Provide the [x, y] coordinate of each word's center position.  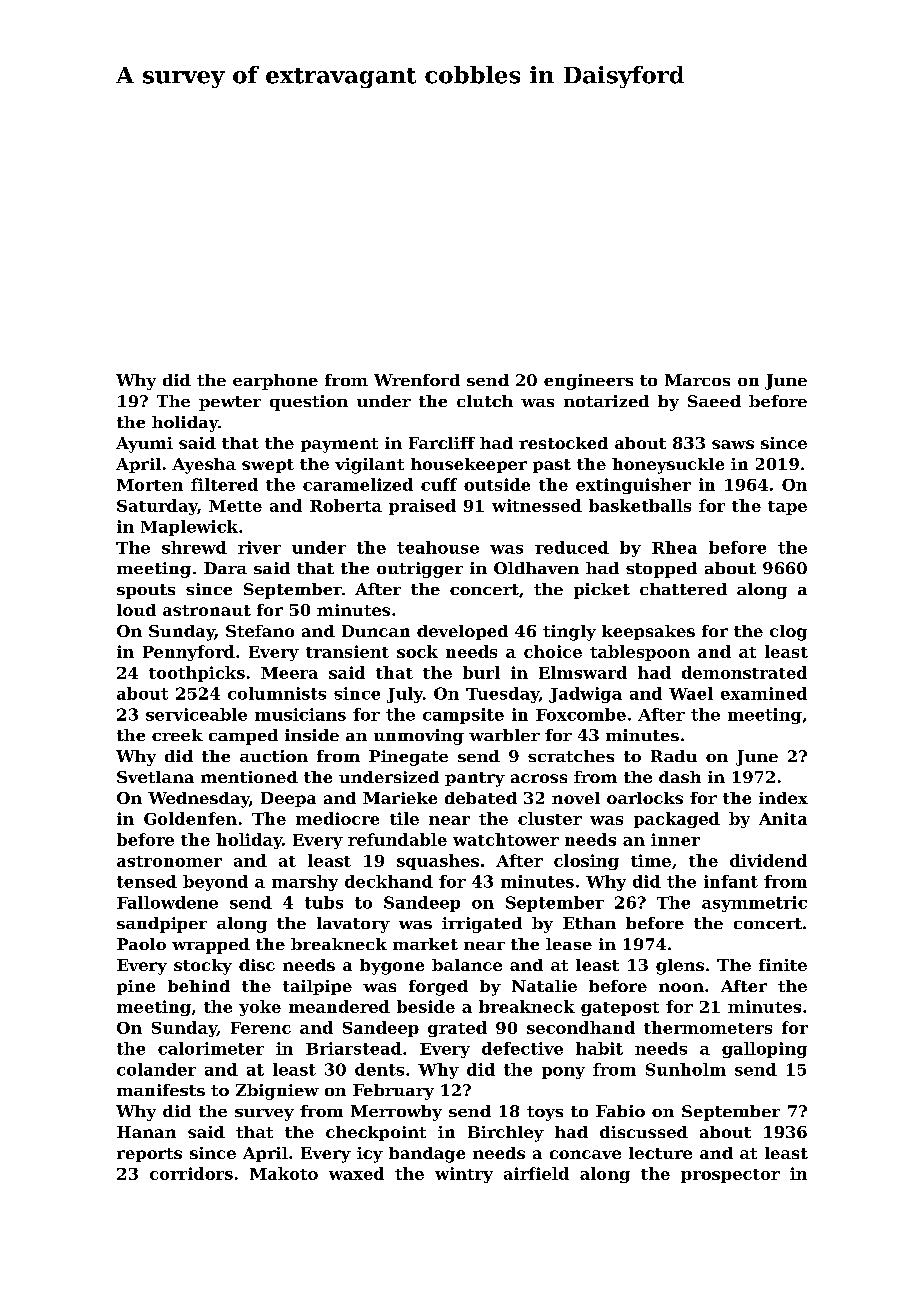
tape [787, 508]
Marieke [400, 798]
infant [731, 881]
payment [339, 445]
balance [467, 965]
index [783, 798]
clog [788, 633]
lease [569, 944]
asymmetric [754, 904]
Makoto [284, 1173]
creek [177, 735]
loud [136, 610]
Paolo [141, 944]
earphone [275, 382]
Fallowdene [167, 902]
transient [347, 651]
